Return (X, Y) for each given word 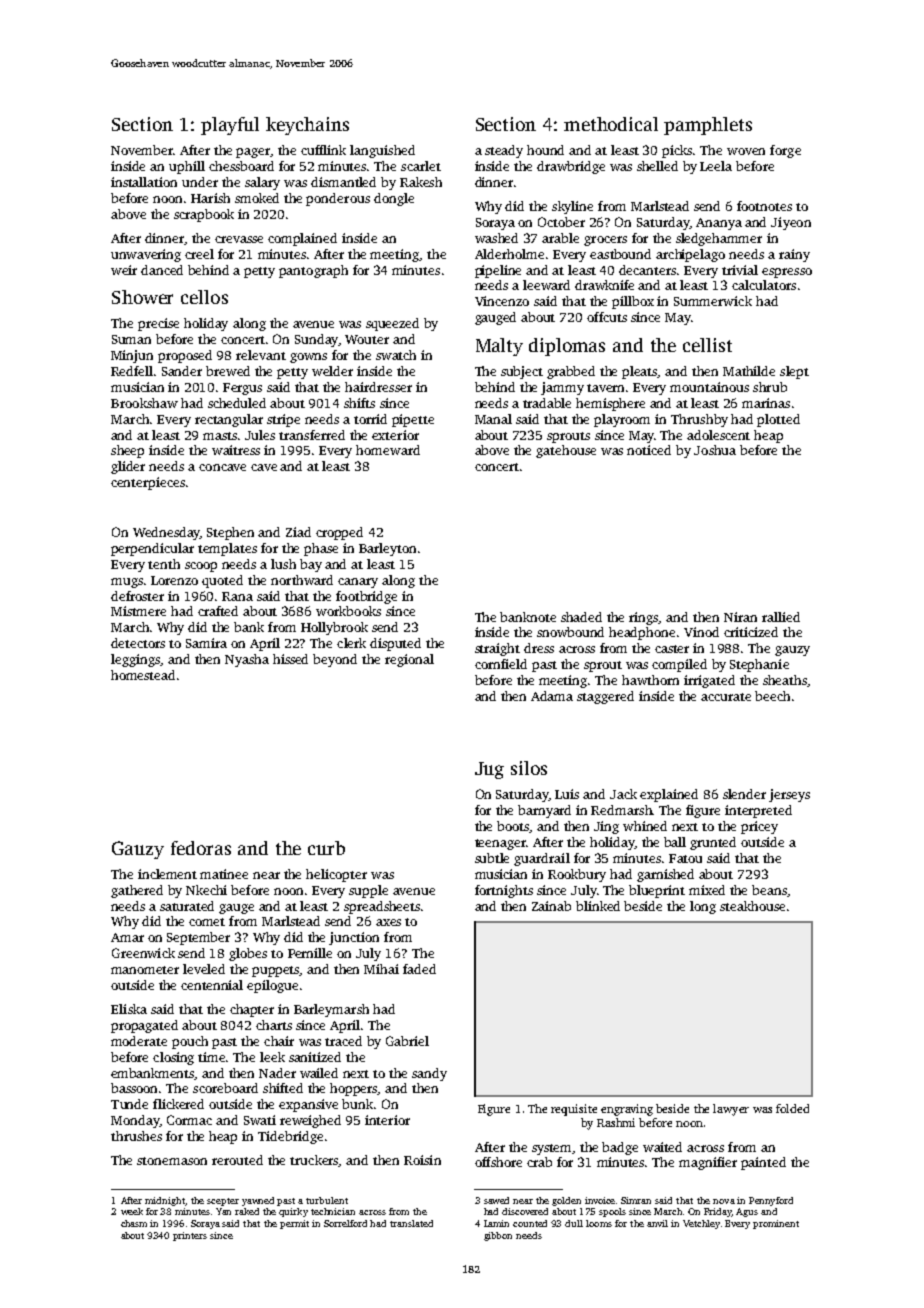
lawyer (731, 1110)
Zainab (551, 906)
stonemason (172, 1161)
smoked (257, 198)
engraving (627, 1110)
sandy (429, 1074)
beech (772, 696)
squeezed (392, 324)
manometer (145, 970)
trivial (740, 270)
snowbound (570, 632)
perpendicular (152, 549)
